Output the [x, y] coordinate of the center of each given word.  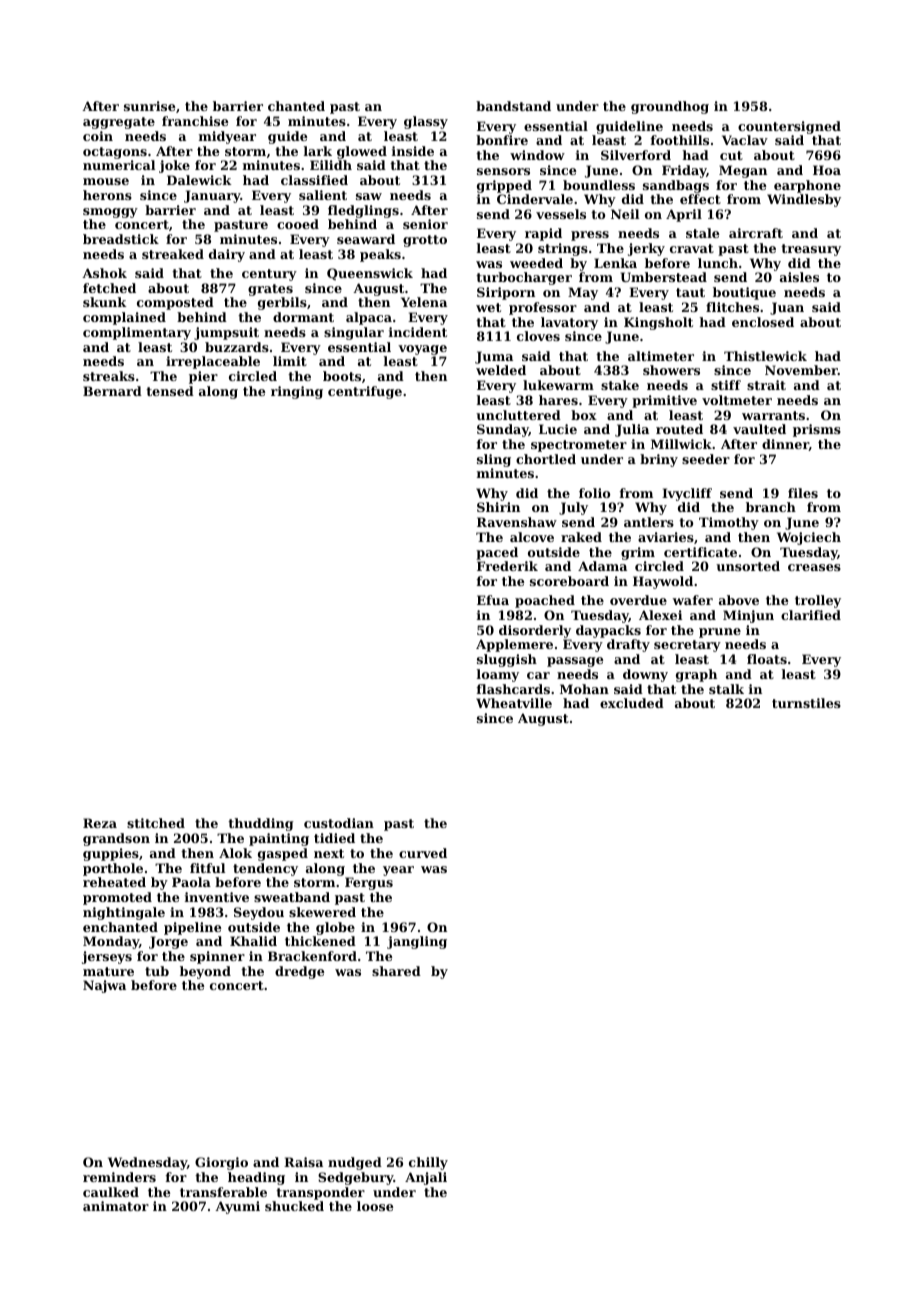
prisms [817, 430]
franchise [195, 121]
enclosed [763, 322]
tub [157, 971]
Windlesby [804, 200]
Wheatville [514, 703]
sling [494, 460]
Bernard [112, 391]
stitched [156, 823]
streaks [109, 376]
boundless [599, 185]
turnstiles [806, 703]
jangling [417, 942]
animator [116, 1206]
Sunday [503, 430]
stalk [726, 689]
